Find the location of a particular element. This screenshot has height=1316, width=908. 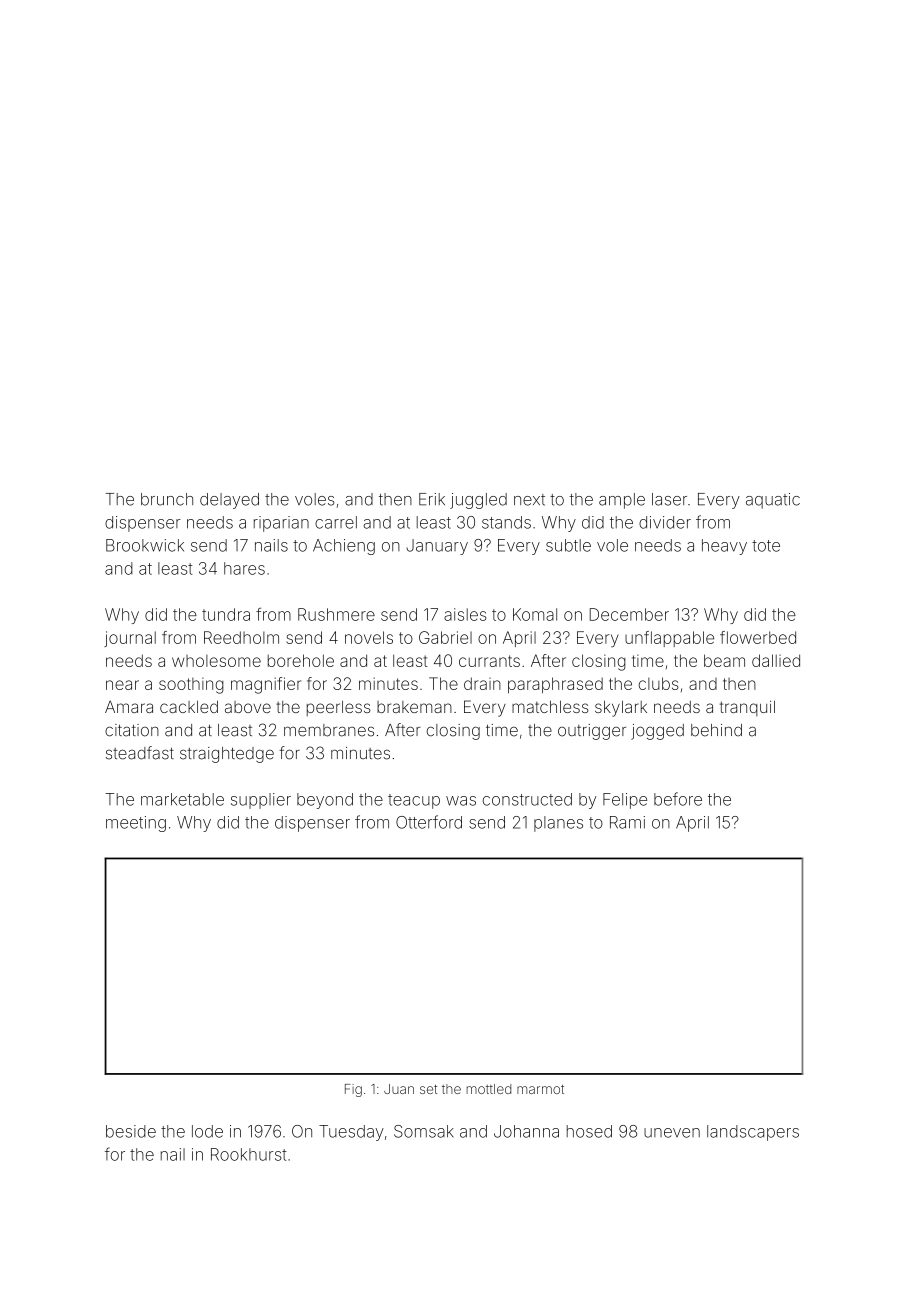

Rami is located at coordinates (627, 822).
